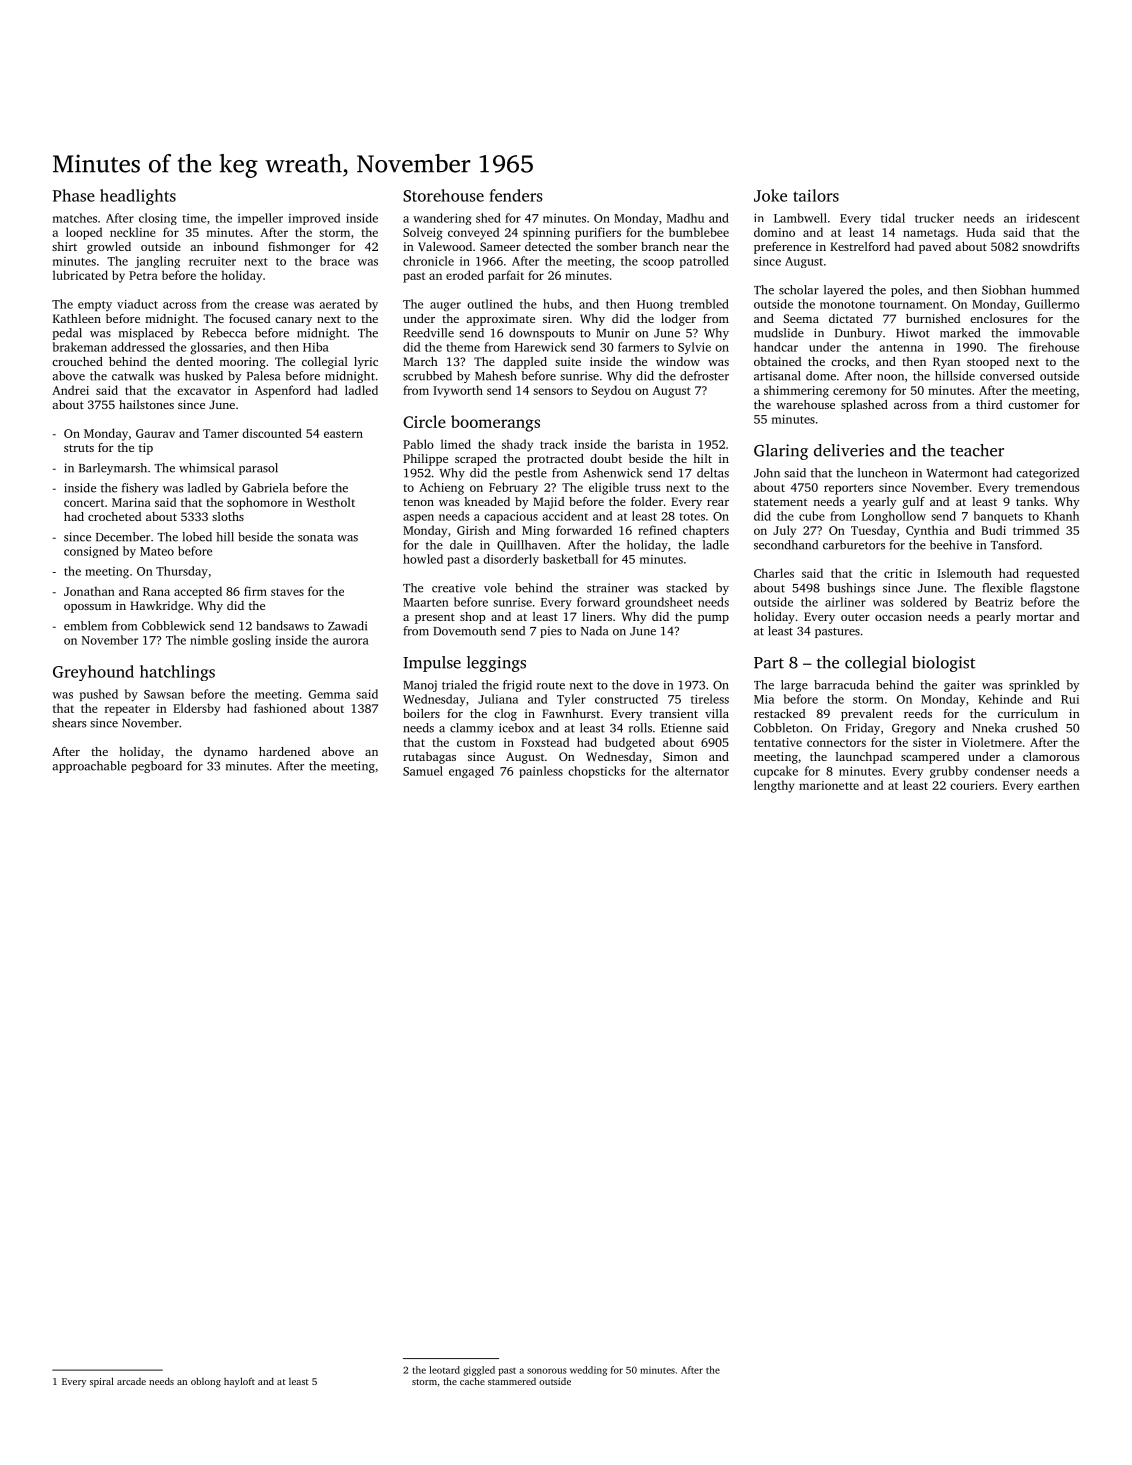  What do you see at coordinates (512, 1381) in the document?
I see `stammered` at bounding box center [512, 1381].
